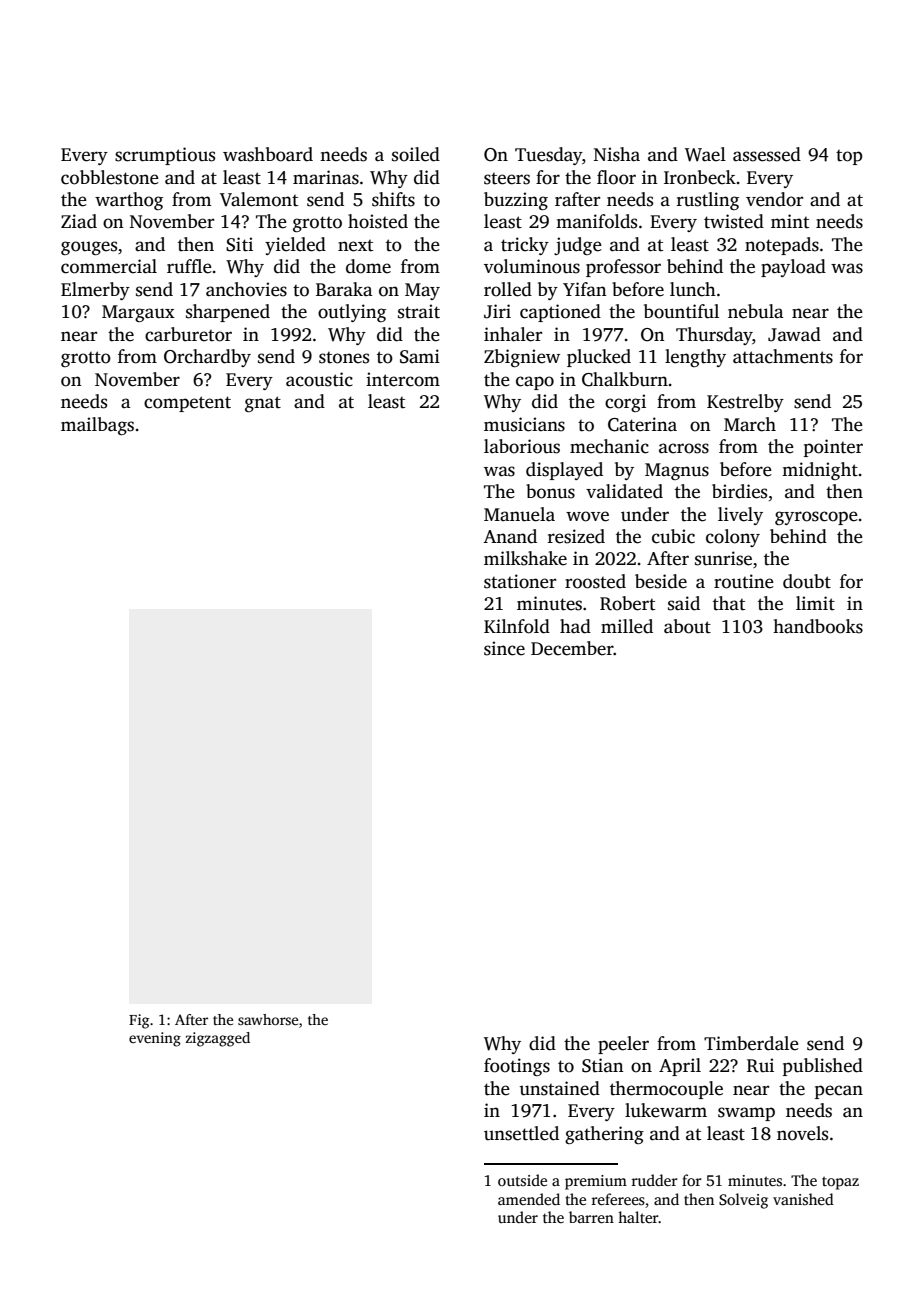 Image resolution: width=924 pixels, height=1311 pixels. I want to click on about, so click(687, 626).
